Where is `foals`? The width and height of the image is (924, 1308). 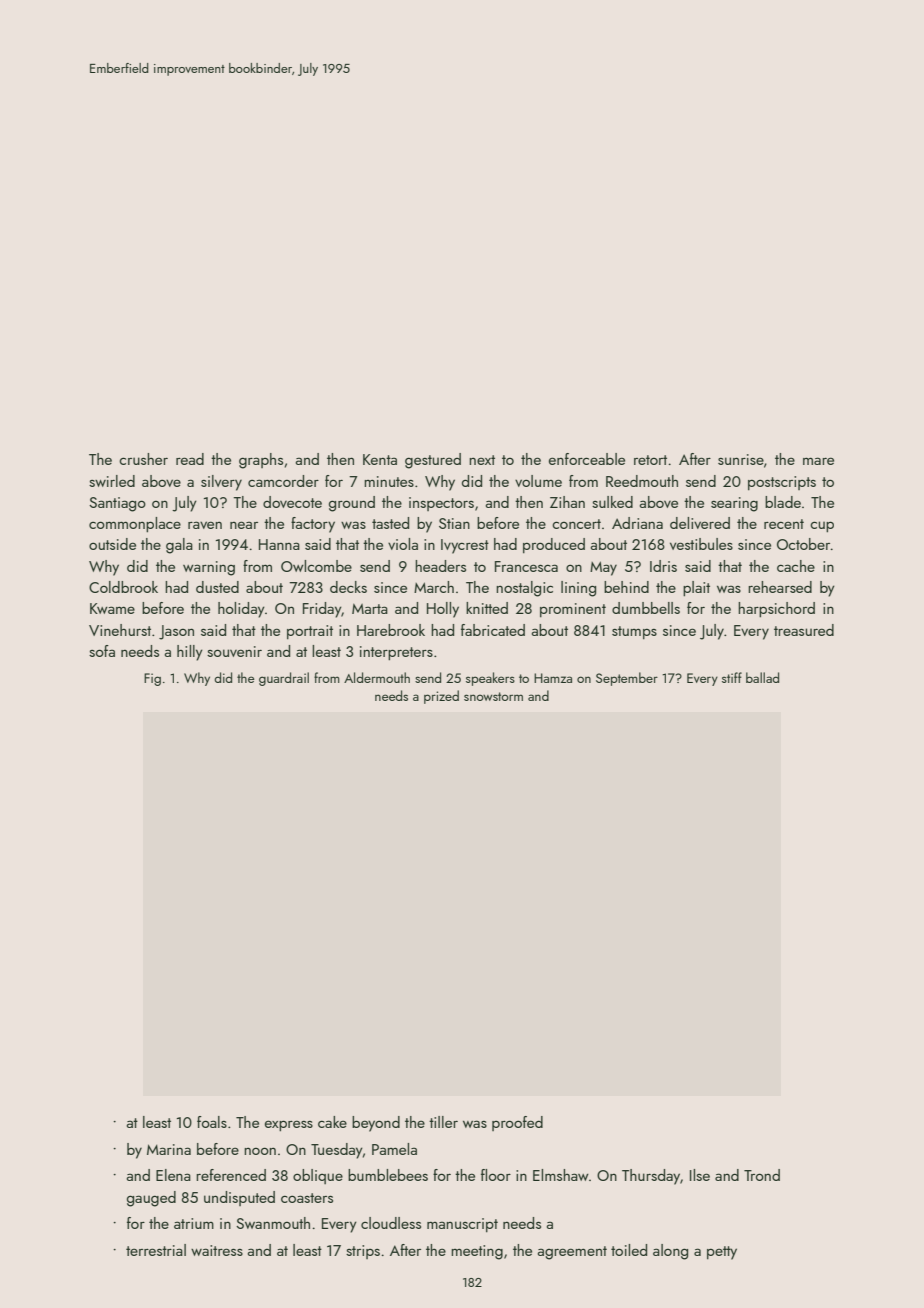 foals is located at coordinates (212, 1122).
